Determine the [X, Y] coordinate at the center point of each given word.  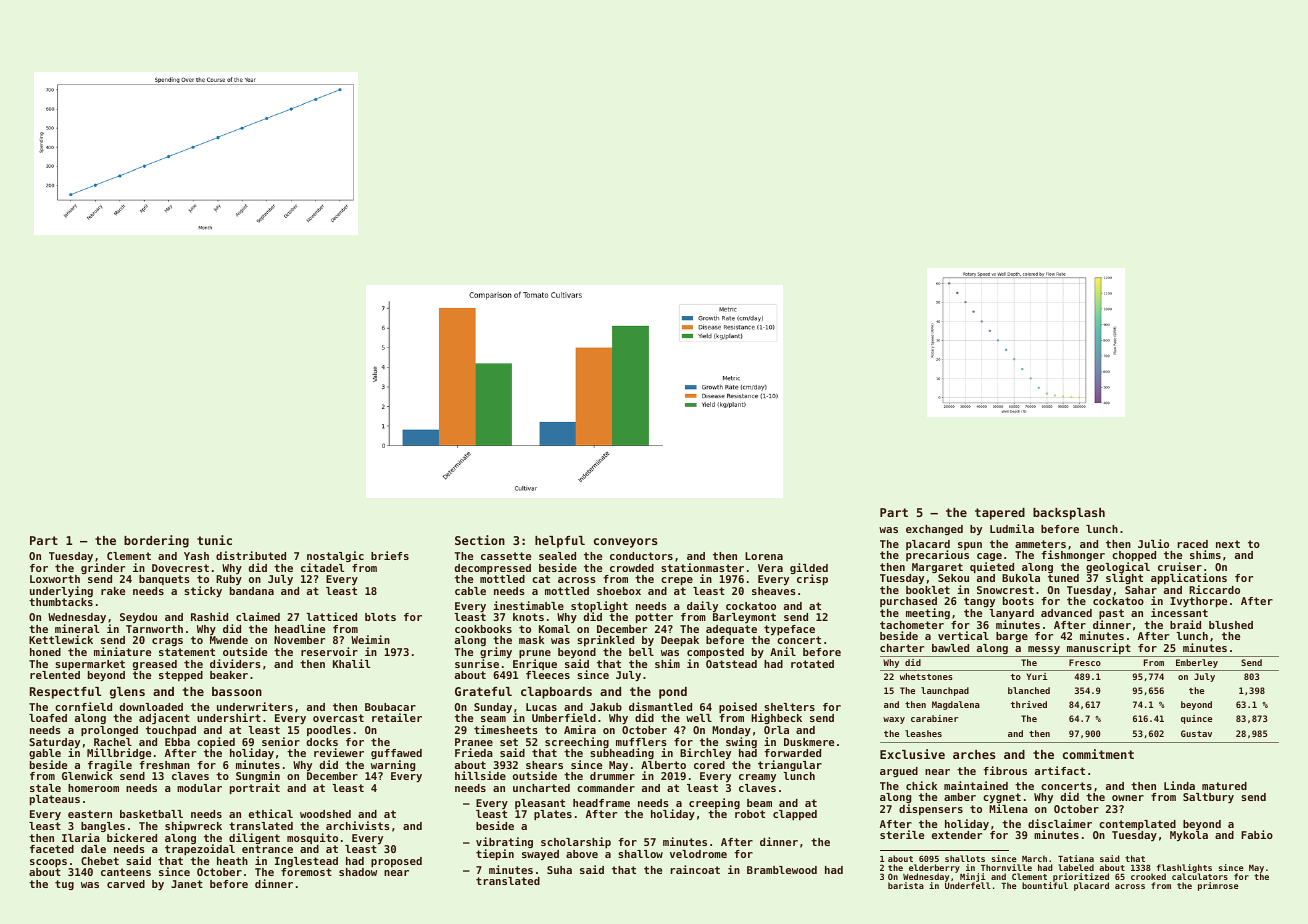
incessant [1179, 613]
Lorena [764, 556]
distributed [251, 555]
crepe [677, 581]
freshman [164, 765]
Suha [559, 870]
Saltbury [1208, 798]
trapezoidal [200, 850]
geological [1118, 568]
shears [544, 765]
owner [1128, 798]
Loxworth [55, 579]
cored [709, 765]
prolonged [109, 731]
